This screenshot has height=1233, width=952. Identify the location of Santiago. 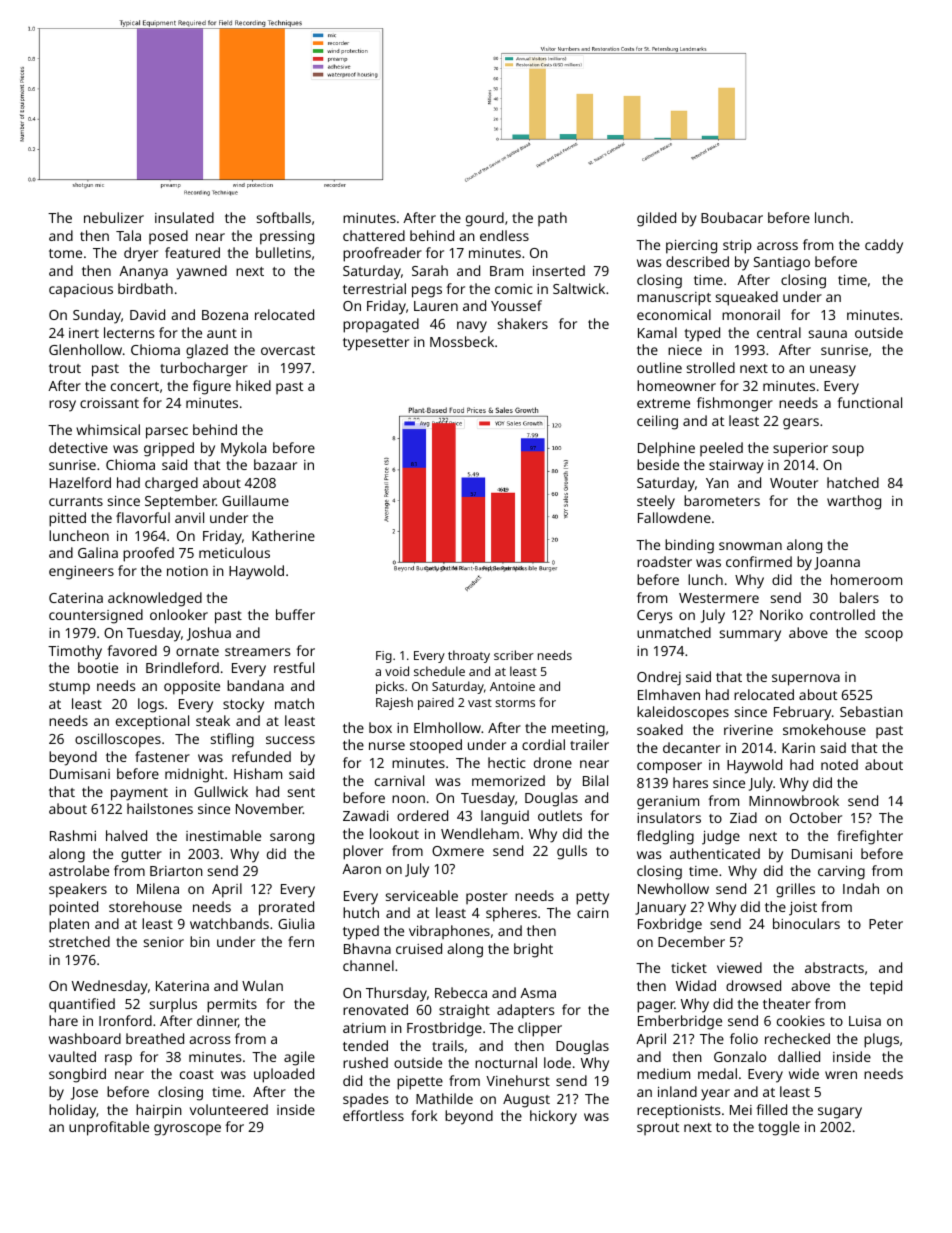
(782, 264).
